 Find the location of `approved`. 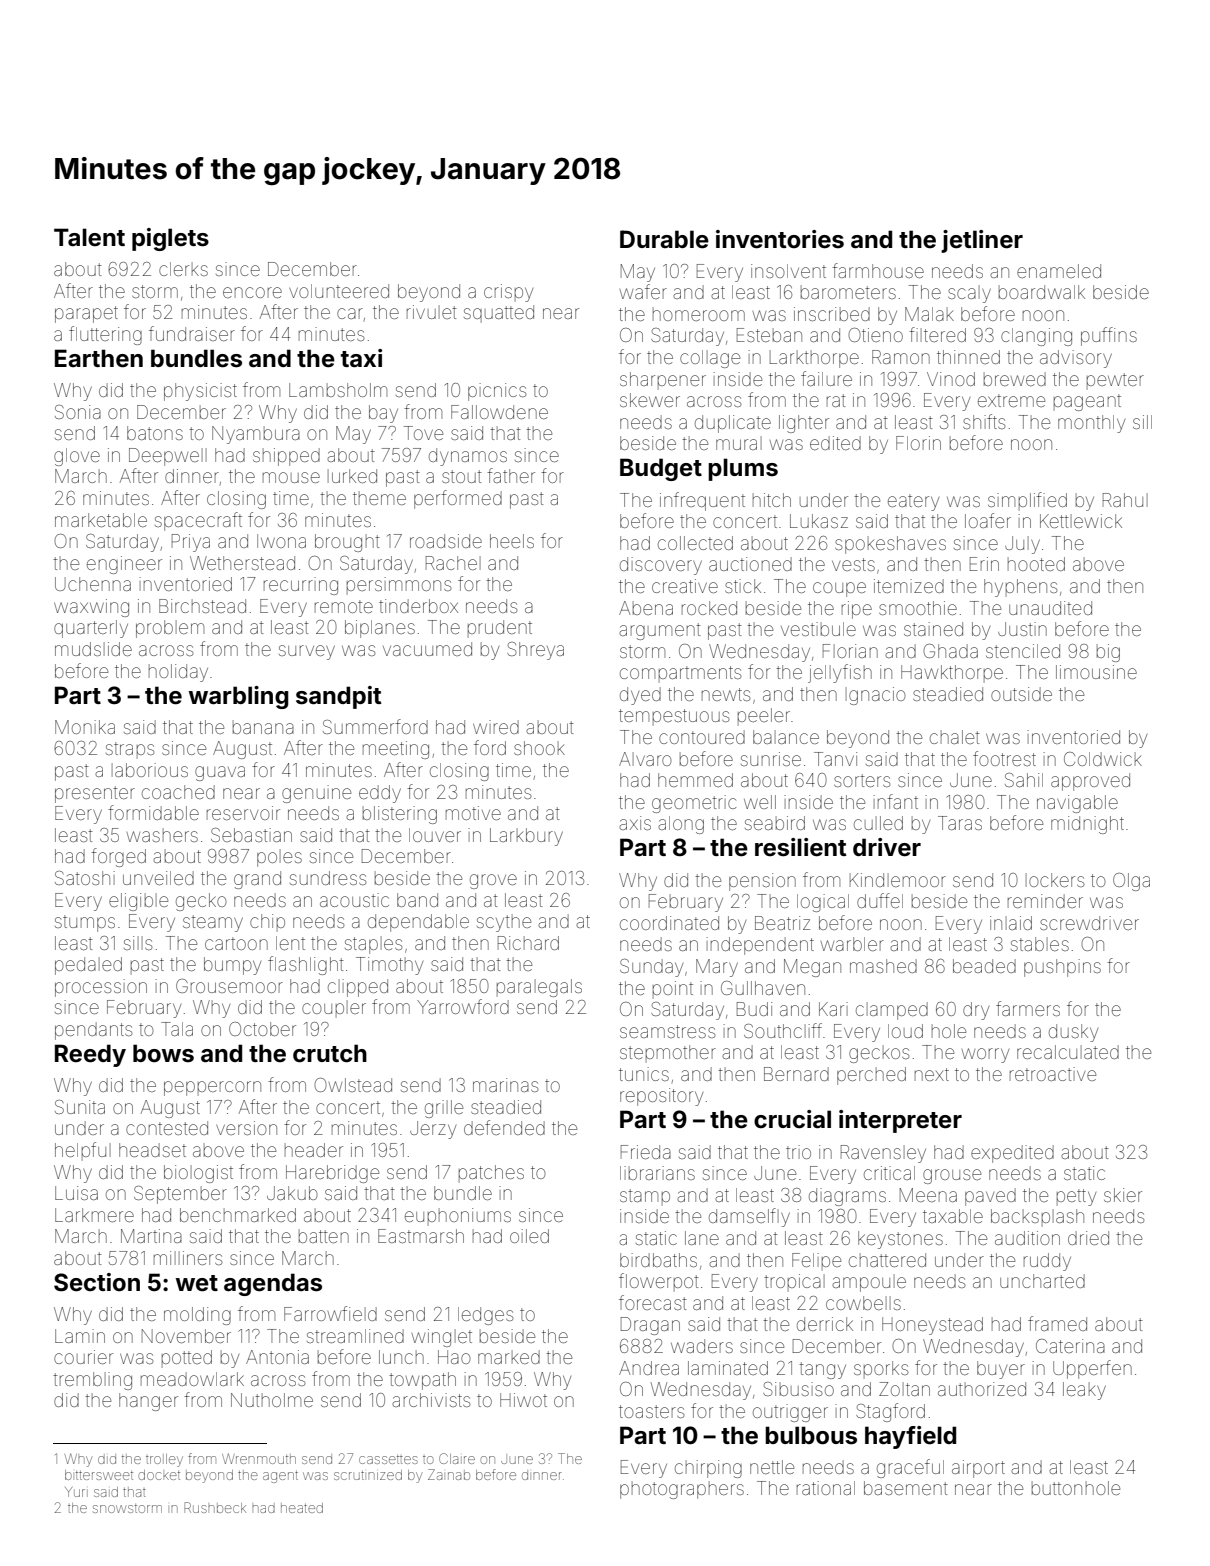

approved is located at coordinates (1090, 782).
